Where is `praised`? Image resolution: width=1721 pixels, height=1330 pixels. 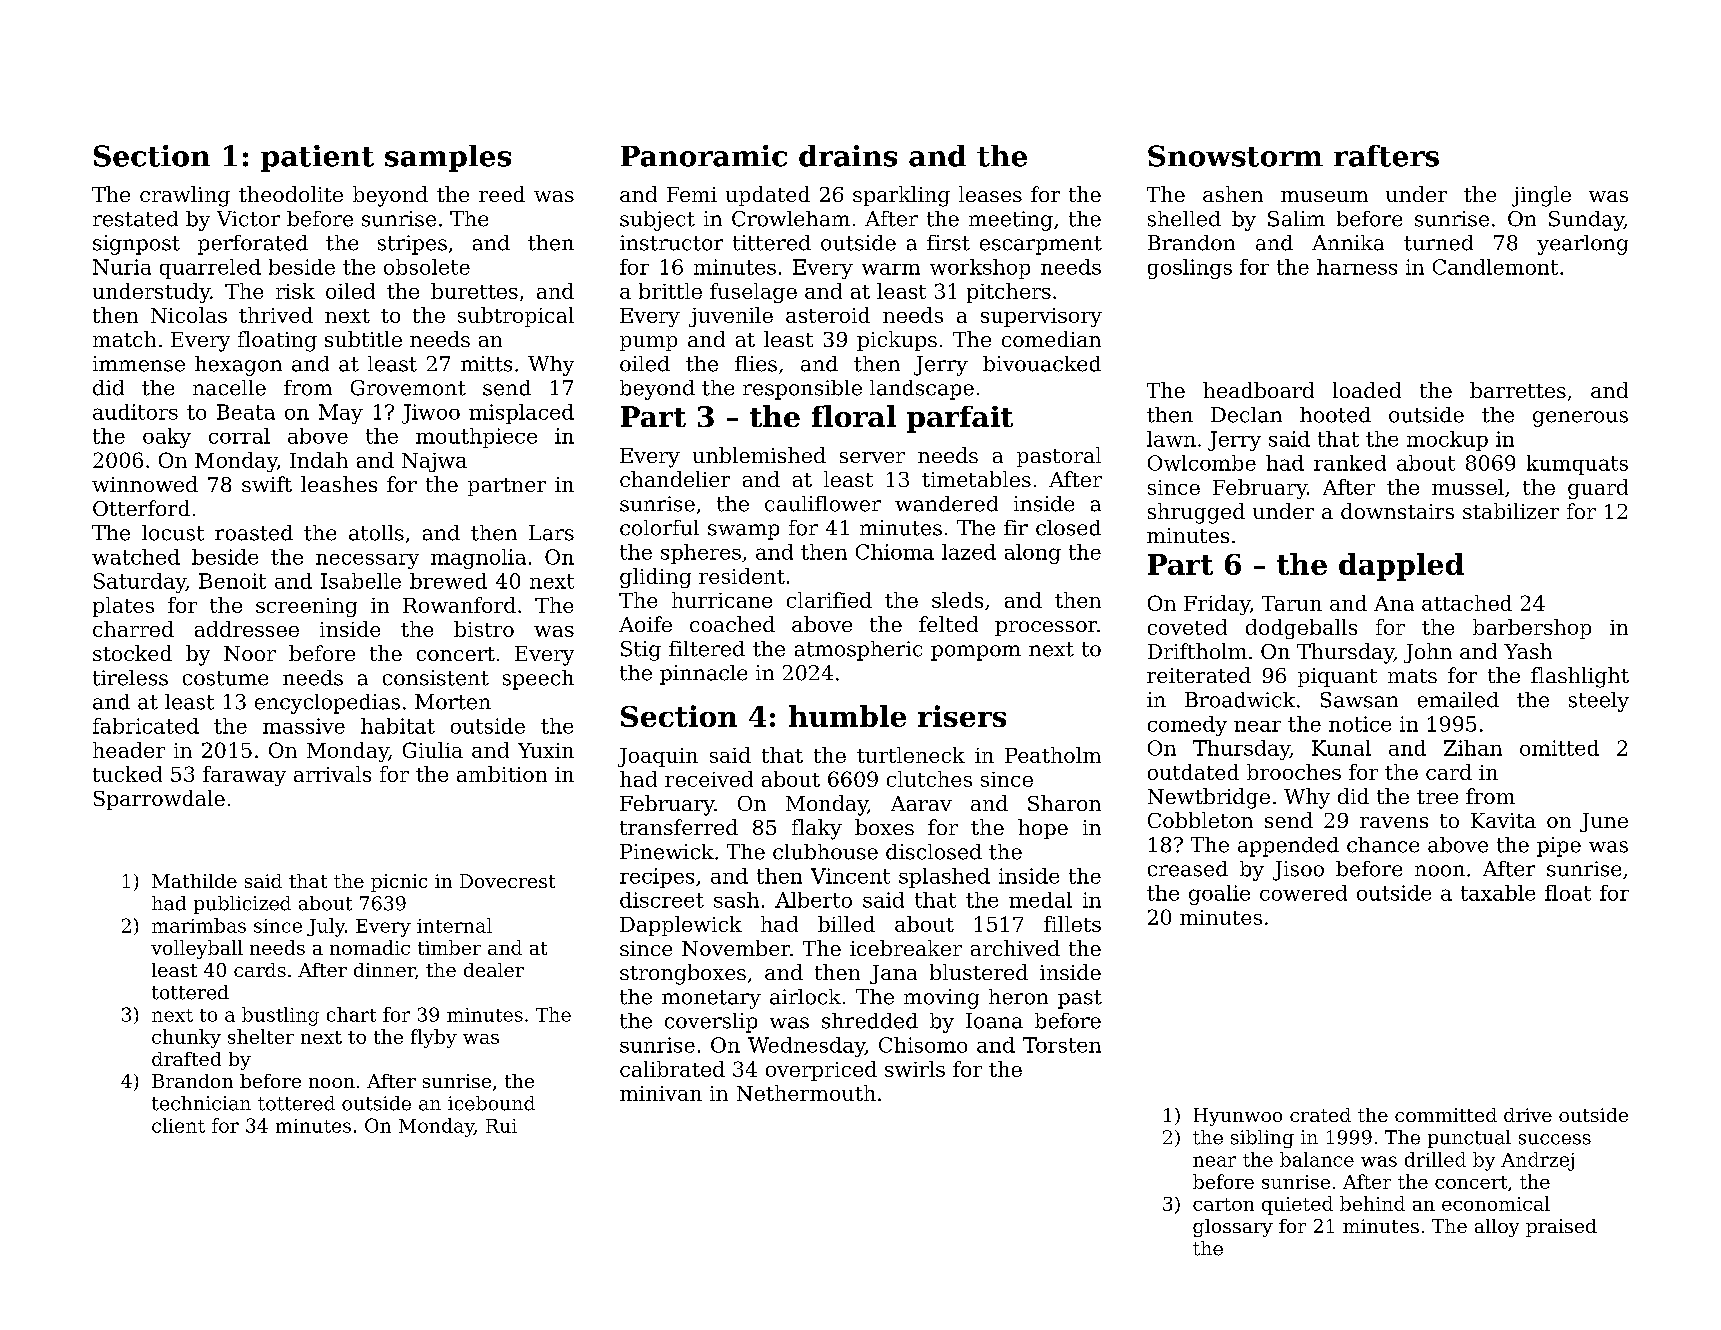
praised is located at coordinates (1561, 1228).
